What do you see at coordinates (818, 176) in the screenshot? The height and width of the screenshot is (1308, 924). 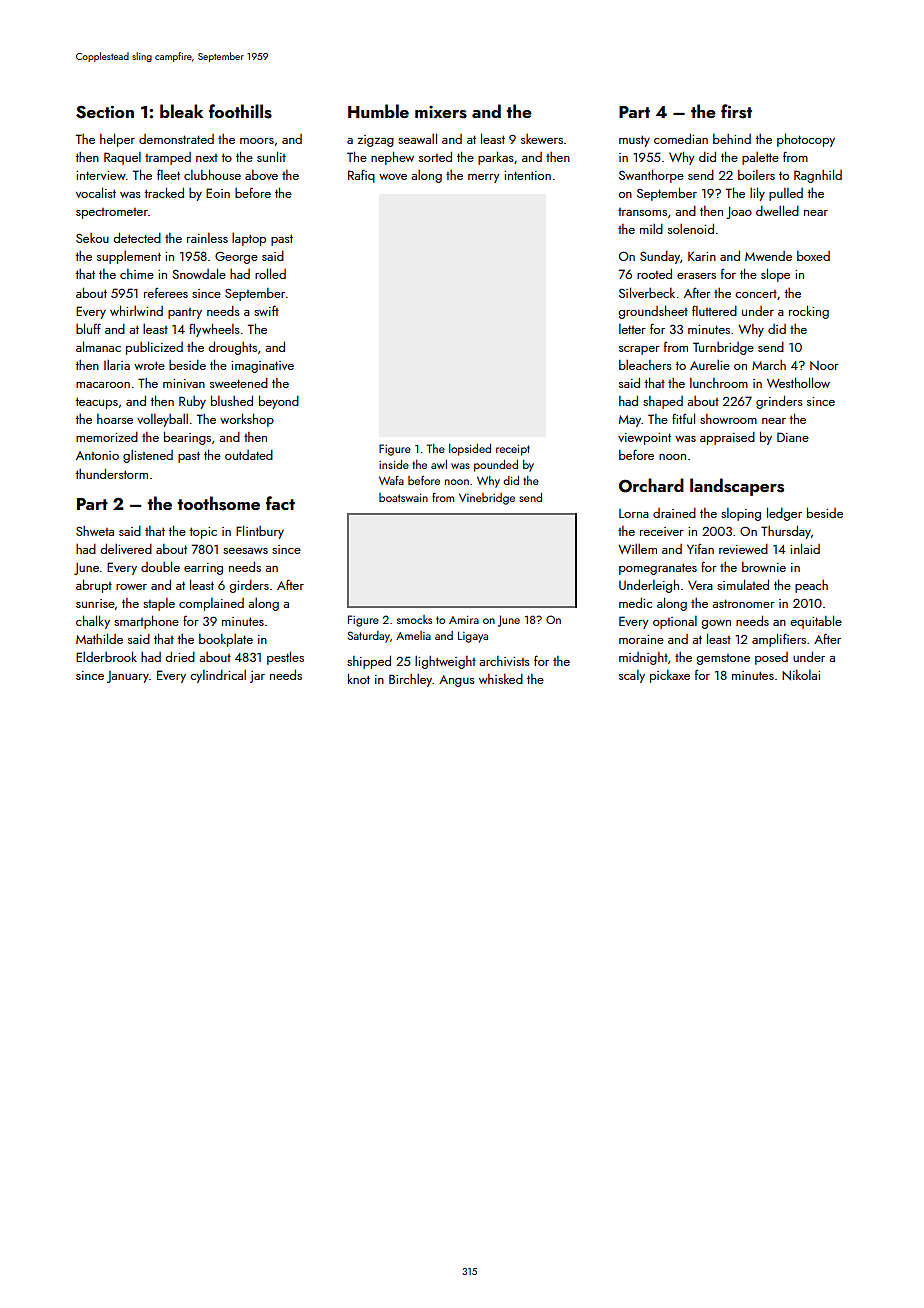 I see `Ragnhild` at bounding box center [818, 176].
